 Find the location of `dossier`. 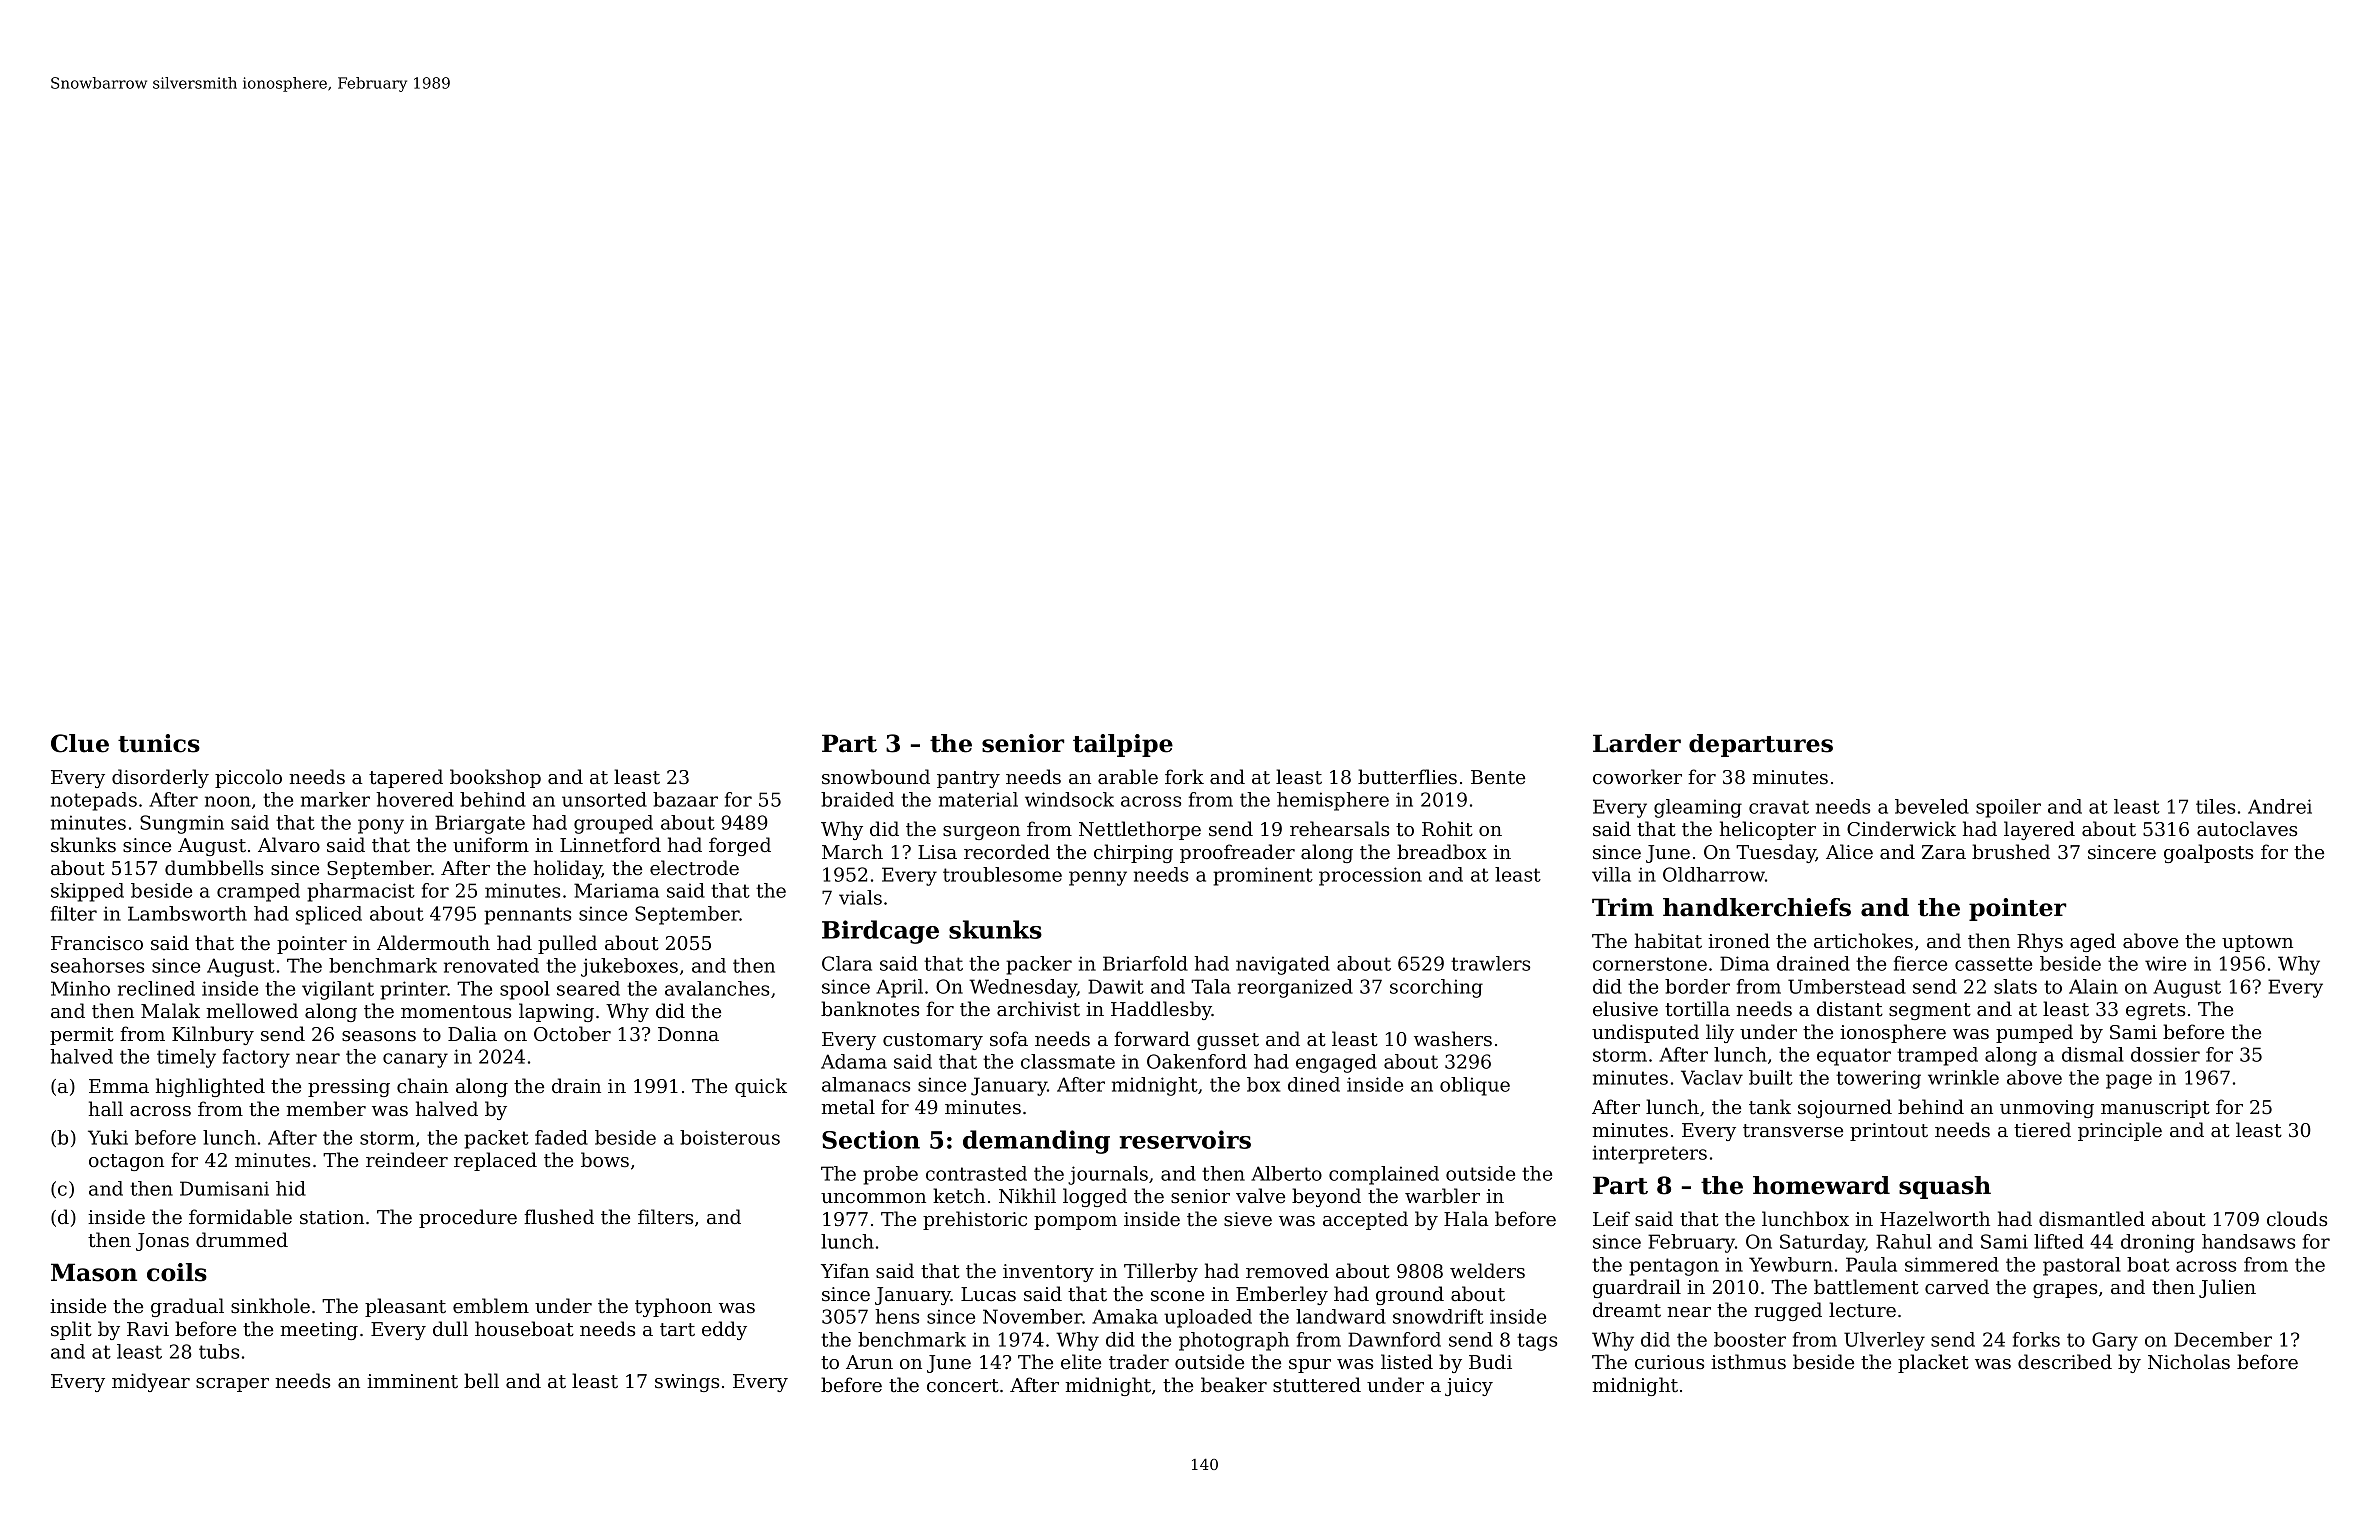

dossier is located at coordinates (2165, 1054).
